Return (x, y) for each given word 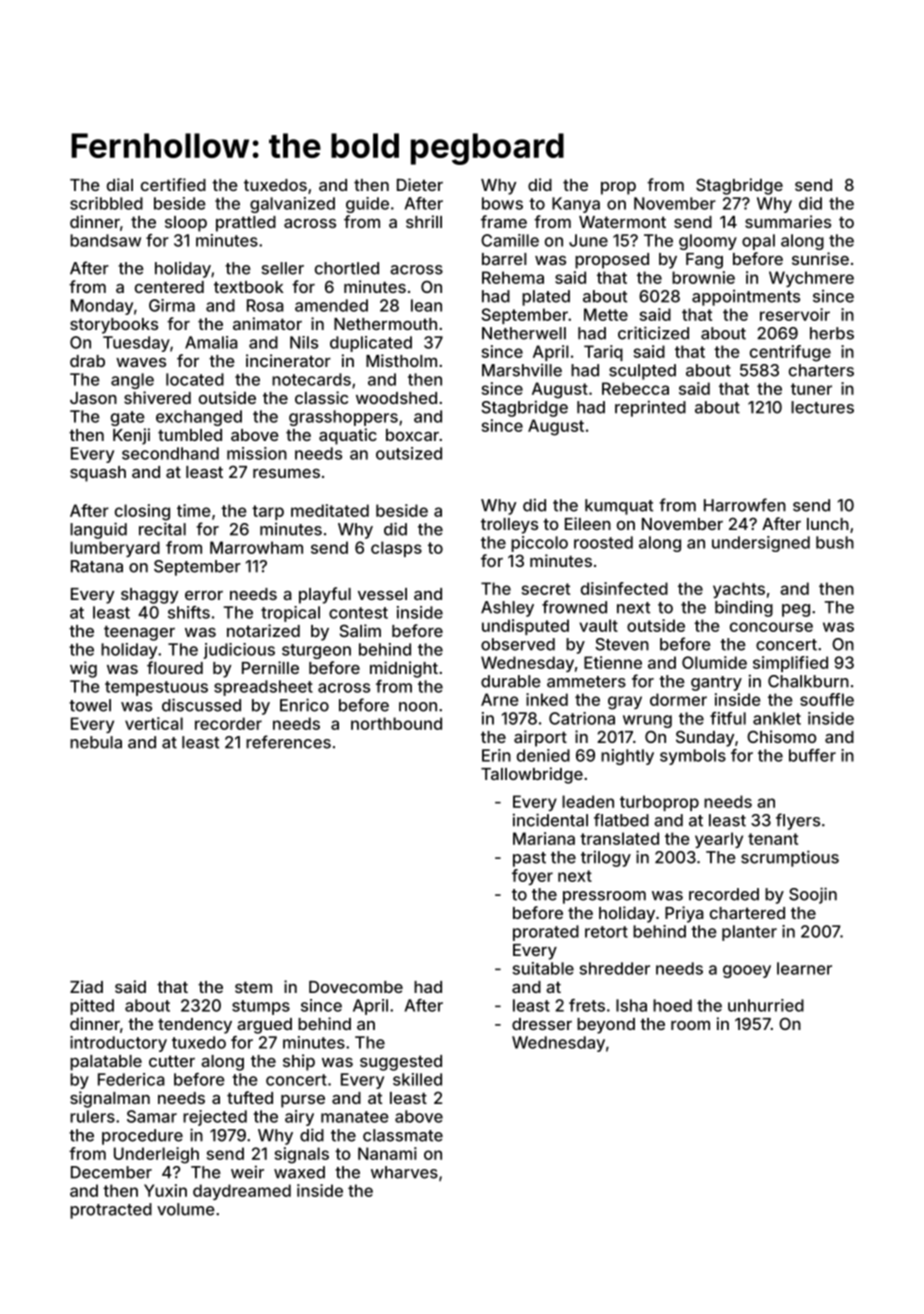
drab (87, 361)
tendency (195, 1026)
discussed (201, 705)
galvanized (292, 205)
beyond (606, 1026)
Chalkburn (808, 681)
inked (547, 699)
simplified (790, 664)
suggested (401, 1063)
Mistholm (401, 360)
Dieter (420, 184)
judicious (239, 651)
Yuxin (165, 1190)
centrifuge (790, 353)
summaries (788, 221)
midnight (404, 669)
